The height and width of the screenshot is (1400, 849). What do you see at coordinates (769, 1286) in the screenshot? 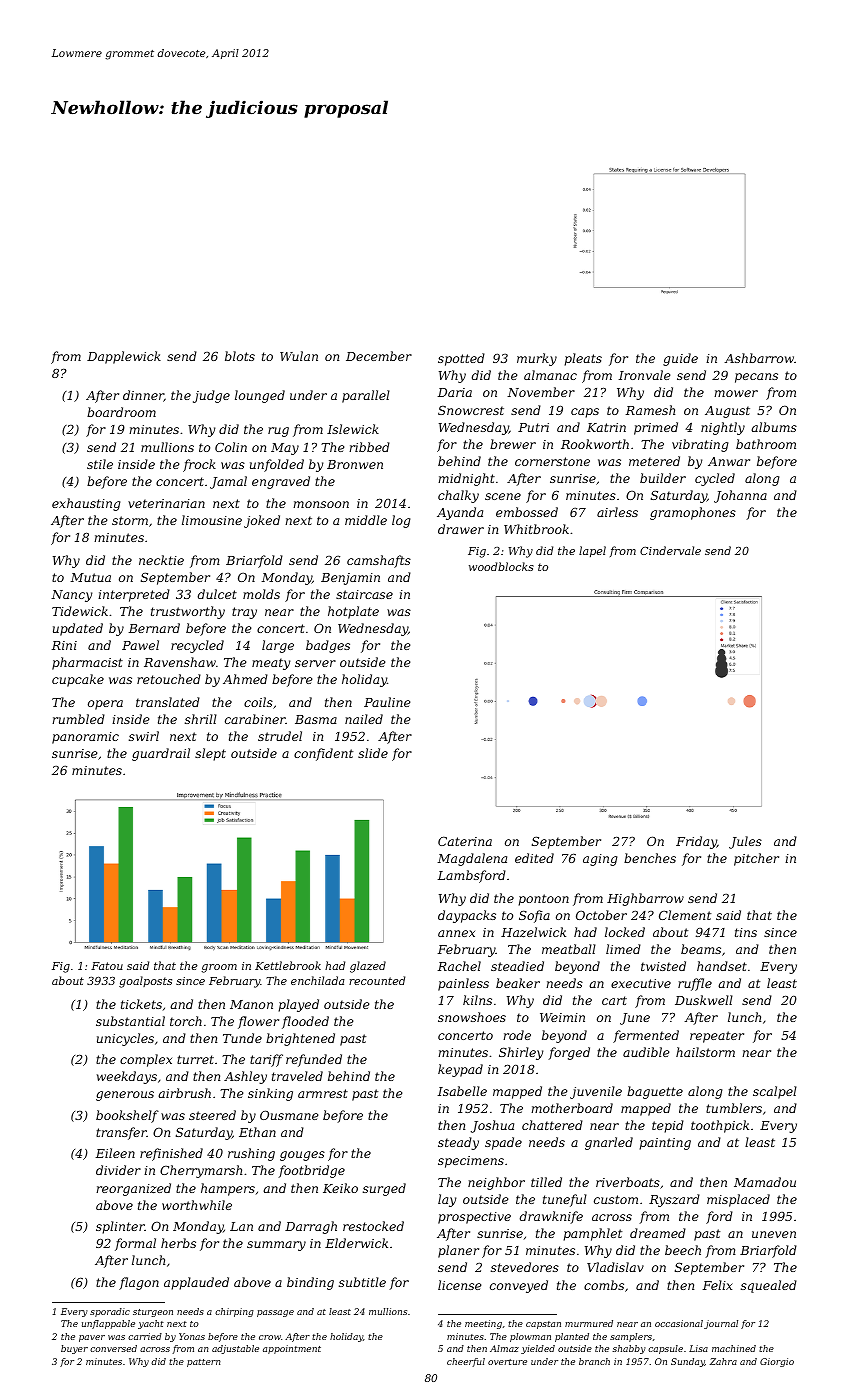
I see `squealed` at bounding box center [769, 1286].
